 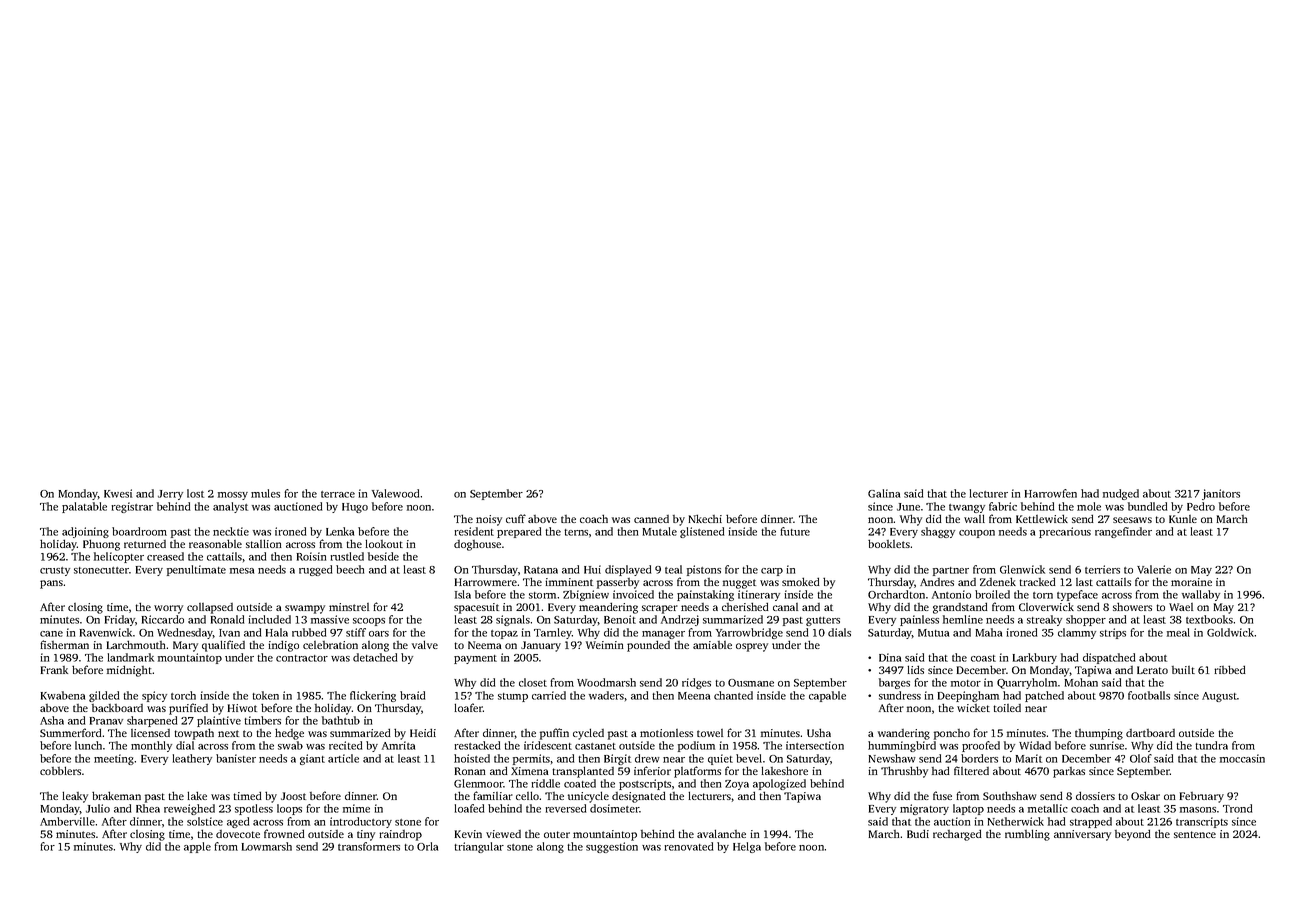 What do you see at coordinates (651, 519) in the screenshot?
I see `canned` at bounding box center [651, 519].
